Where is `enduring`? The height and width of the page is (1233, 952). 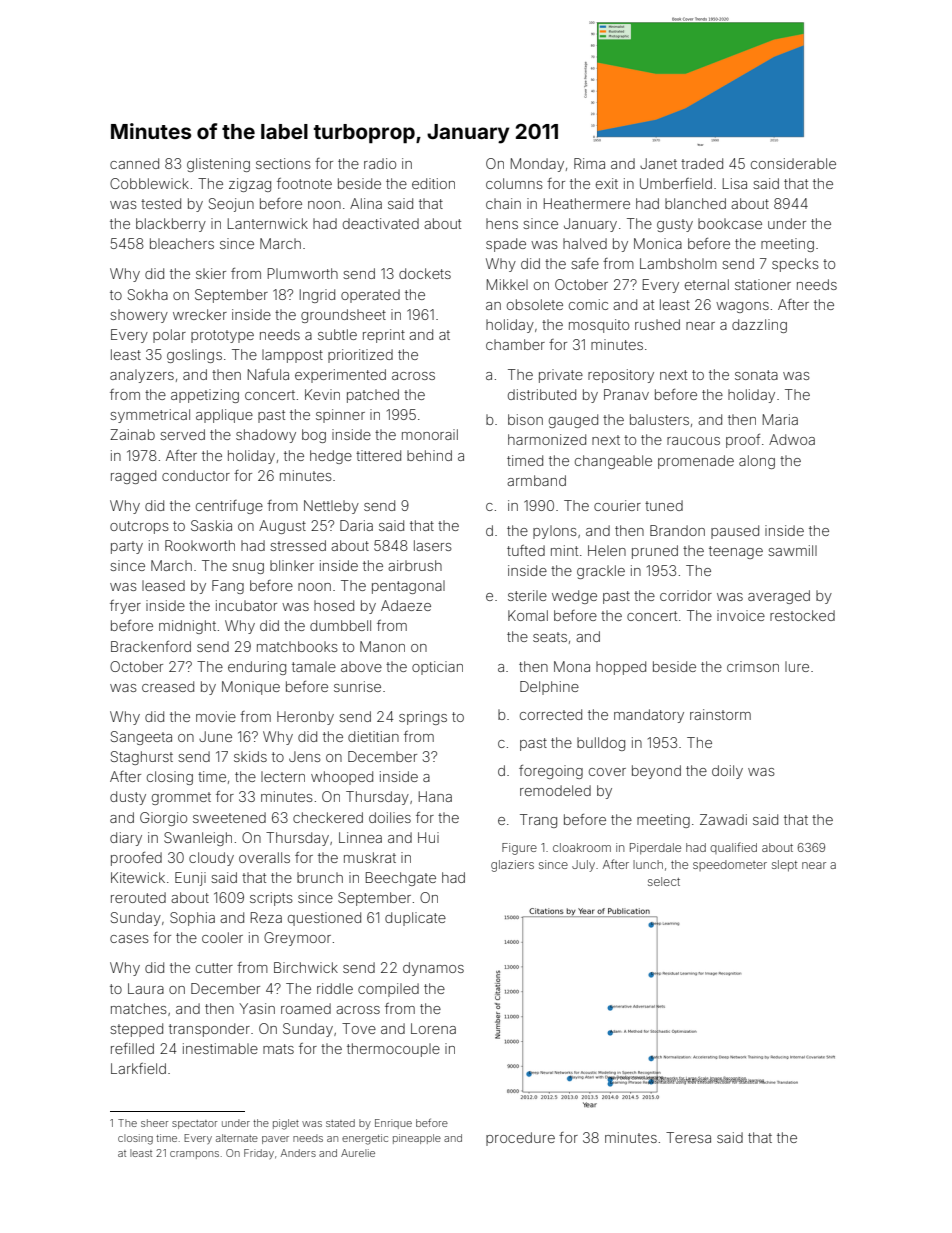 enduring is located at coordinates (257, 668).
